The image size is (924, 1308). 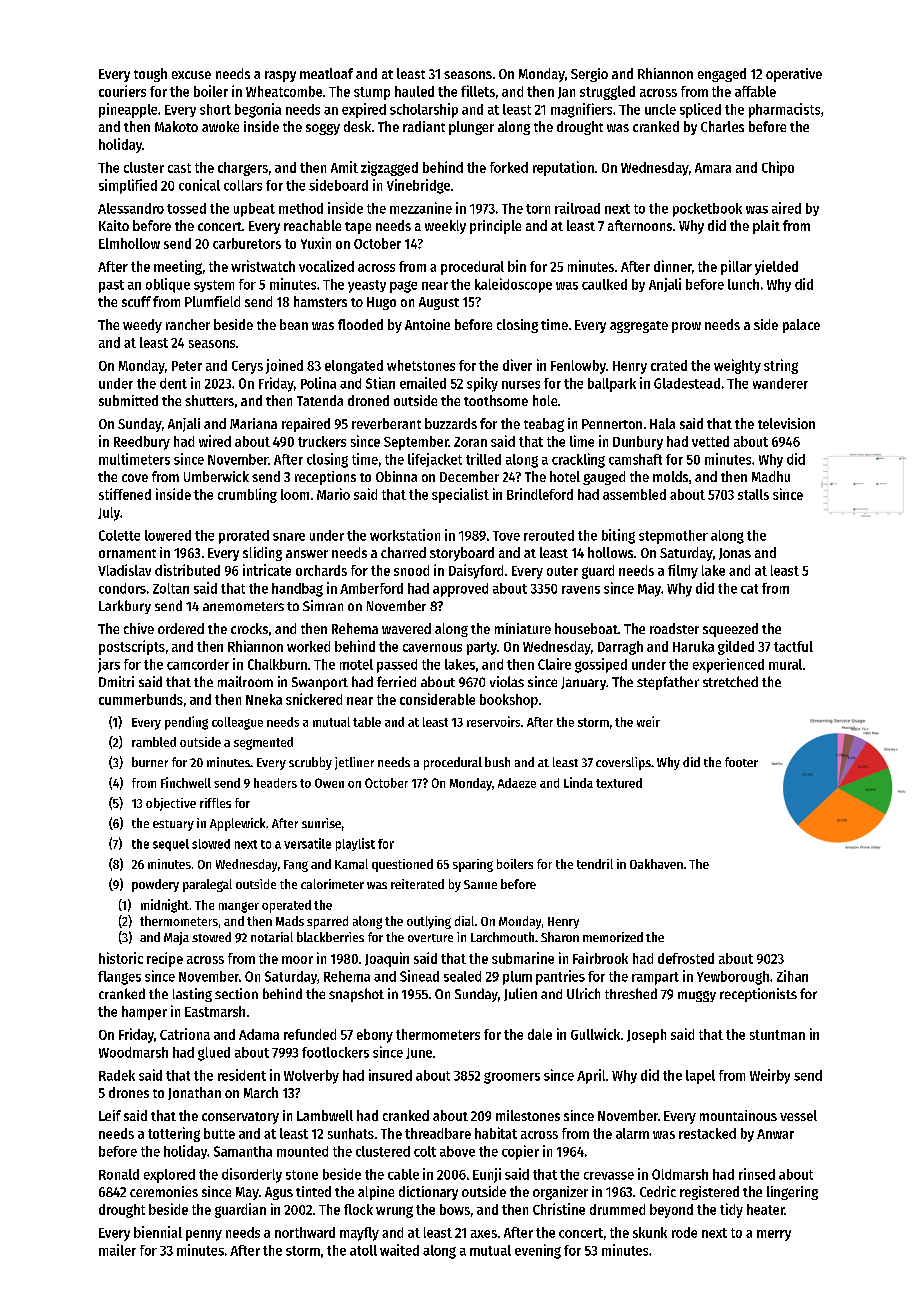 I want to click on submitted, so click(x=128, y=400).
